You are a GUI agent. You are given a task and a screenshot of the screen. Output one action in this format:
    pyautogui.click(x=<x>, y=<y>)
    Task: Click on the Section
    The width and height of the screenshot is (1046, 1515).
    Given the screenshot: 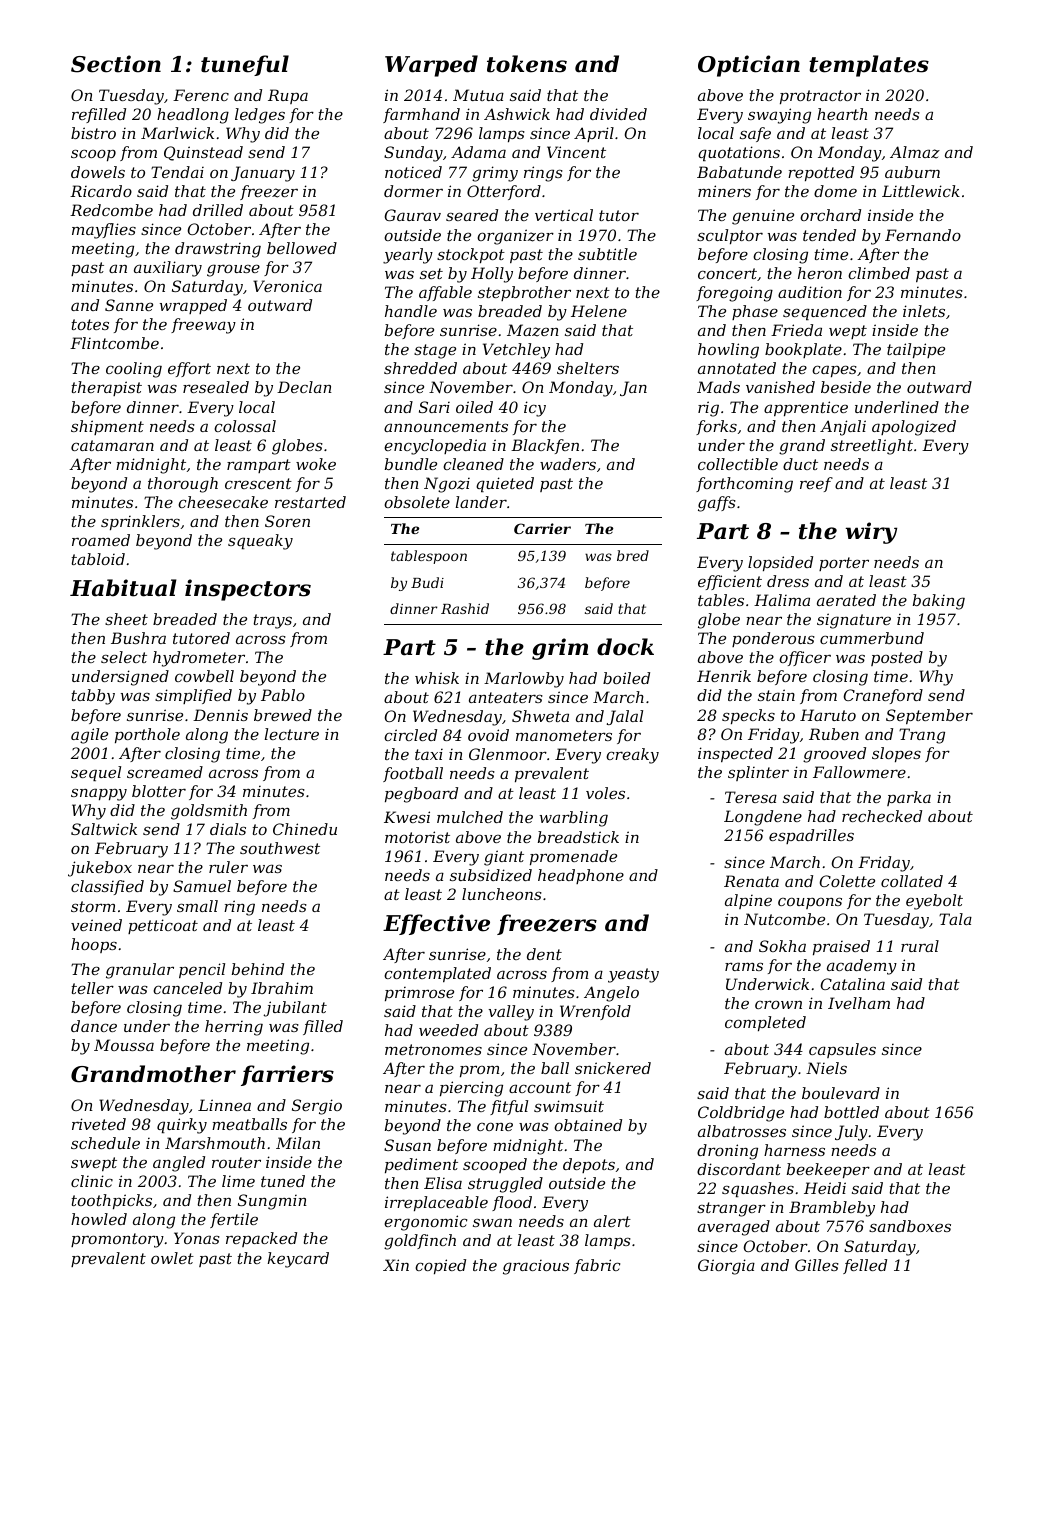 What is the action you would take?
    pyautogui.click(x=116, y=64)
